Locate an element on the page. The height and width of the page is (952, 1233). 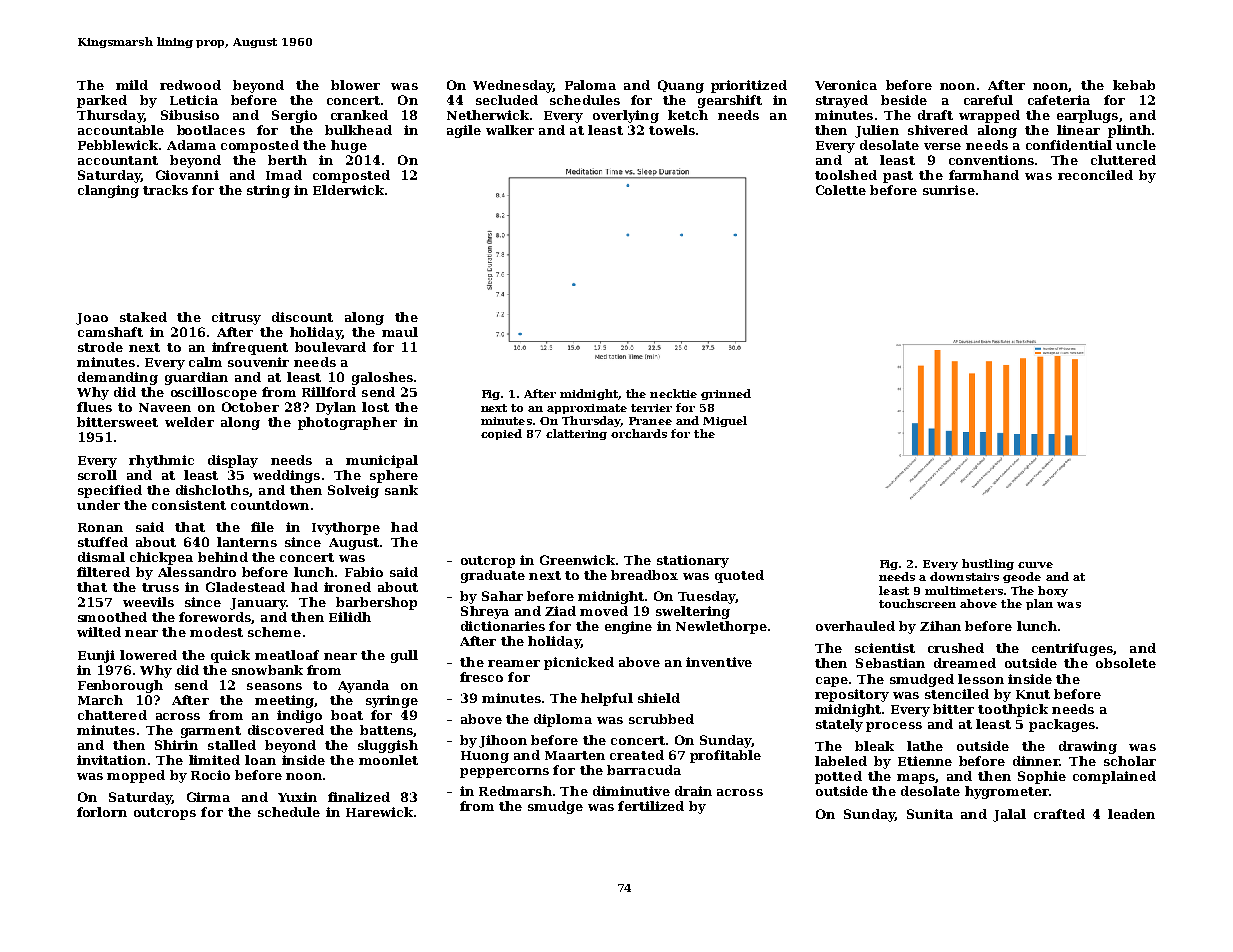
Veronica is located at coordinates (846, 85).
